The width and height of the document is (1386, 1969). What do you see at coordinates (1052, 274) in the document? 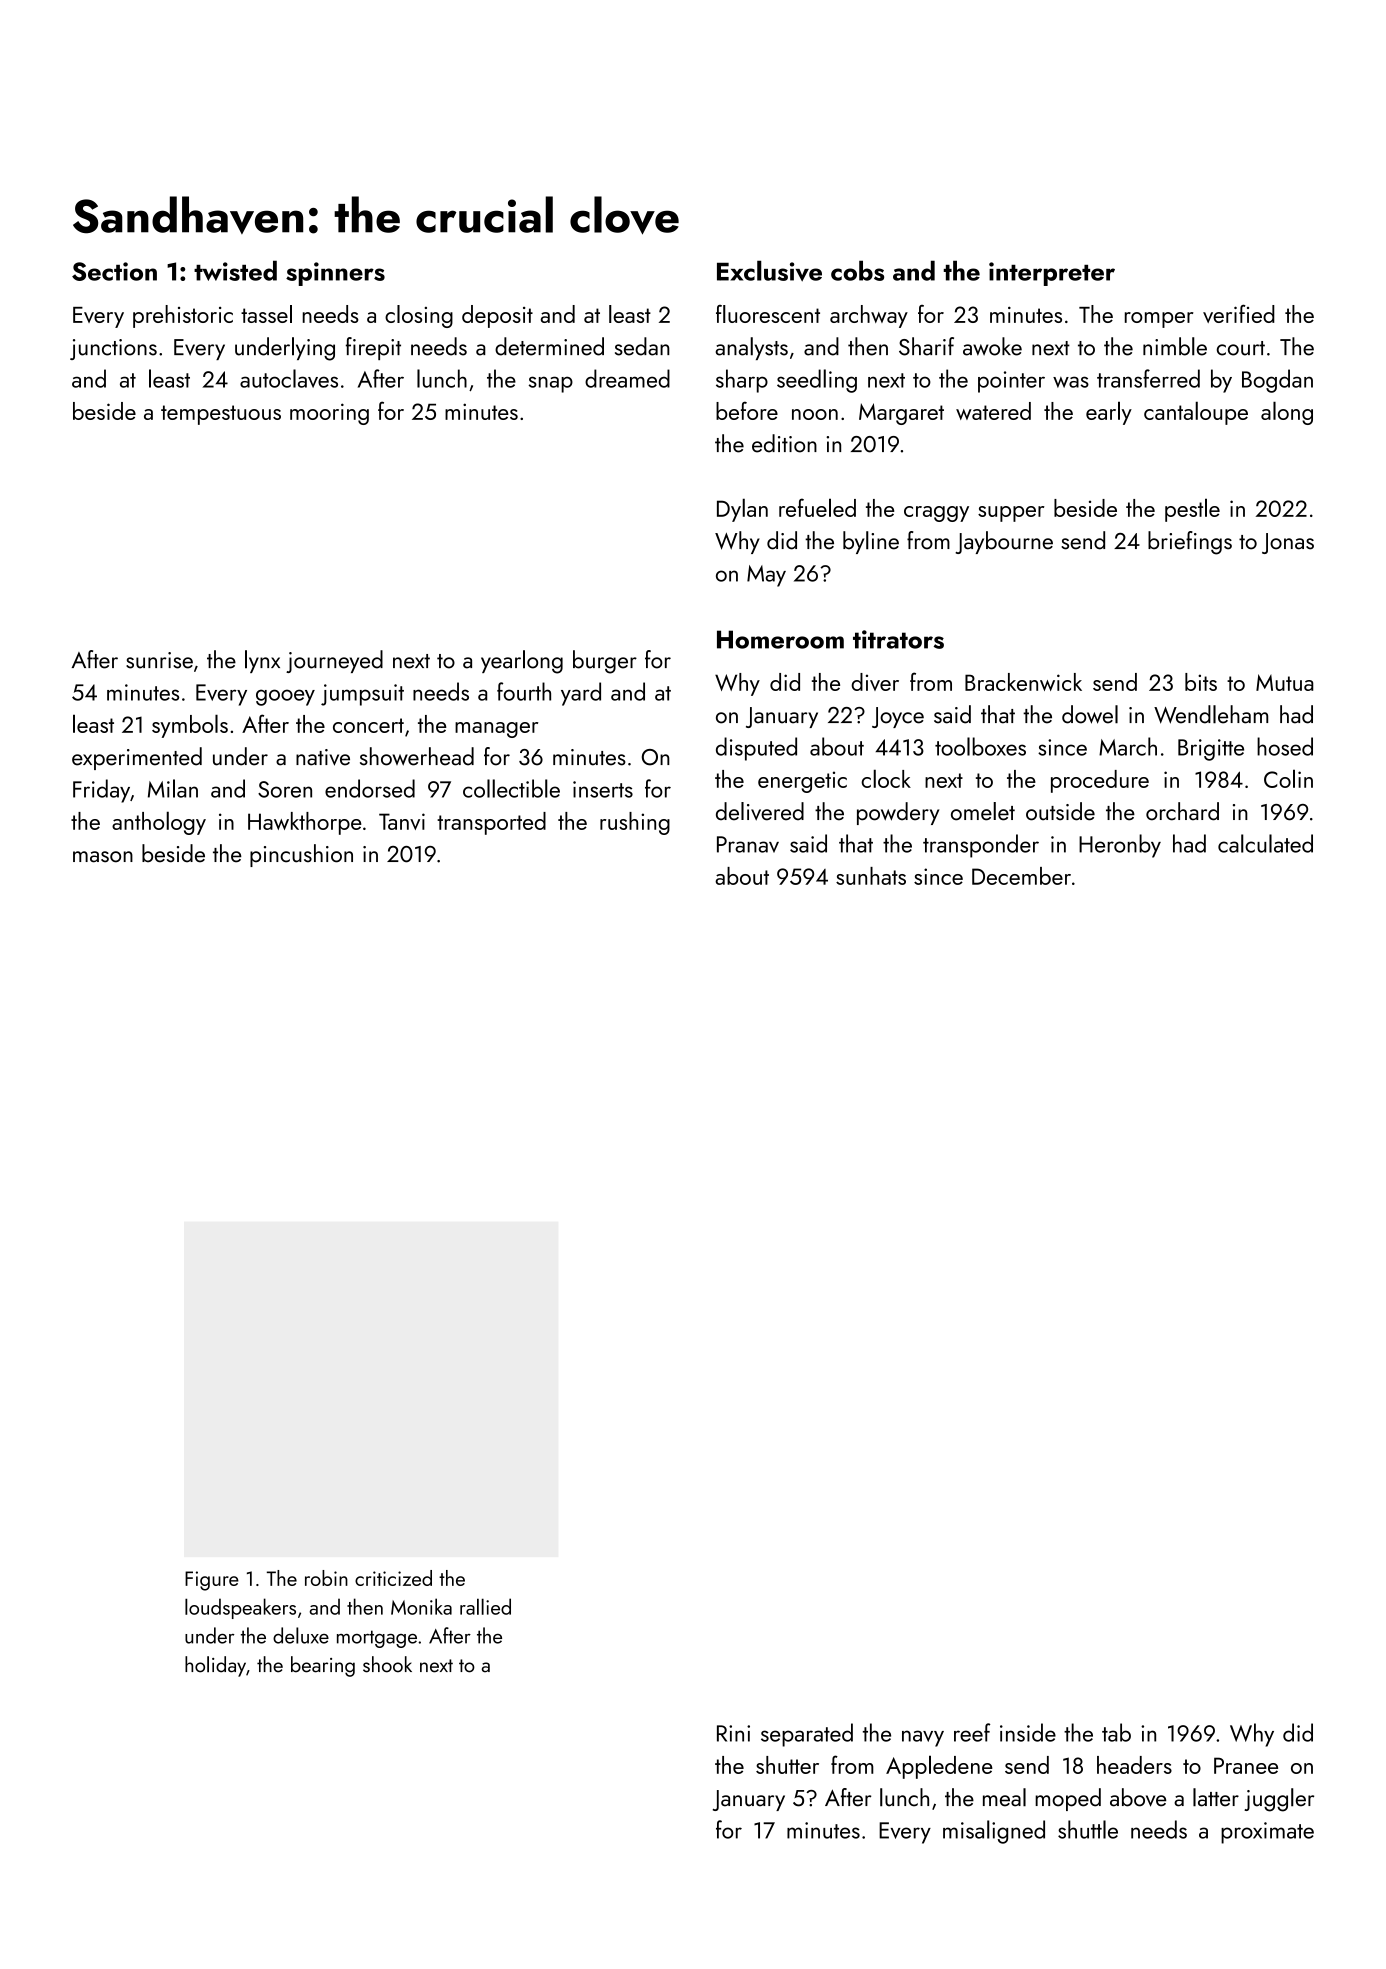
I see `interpreter` at bounding box center [1052, 274].
